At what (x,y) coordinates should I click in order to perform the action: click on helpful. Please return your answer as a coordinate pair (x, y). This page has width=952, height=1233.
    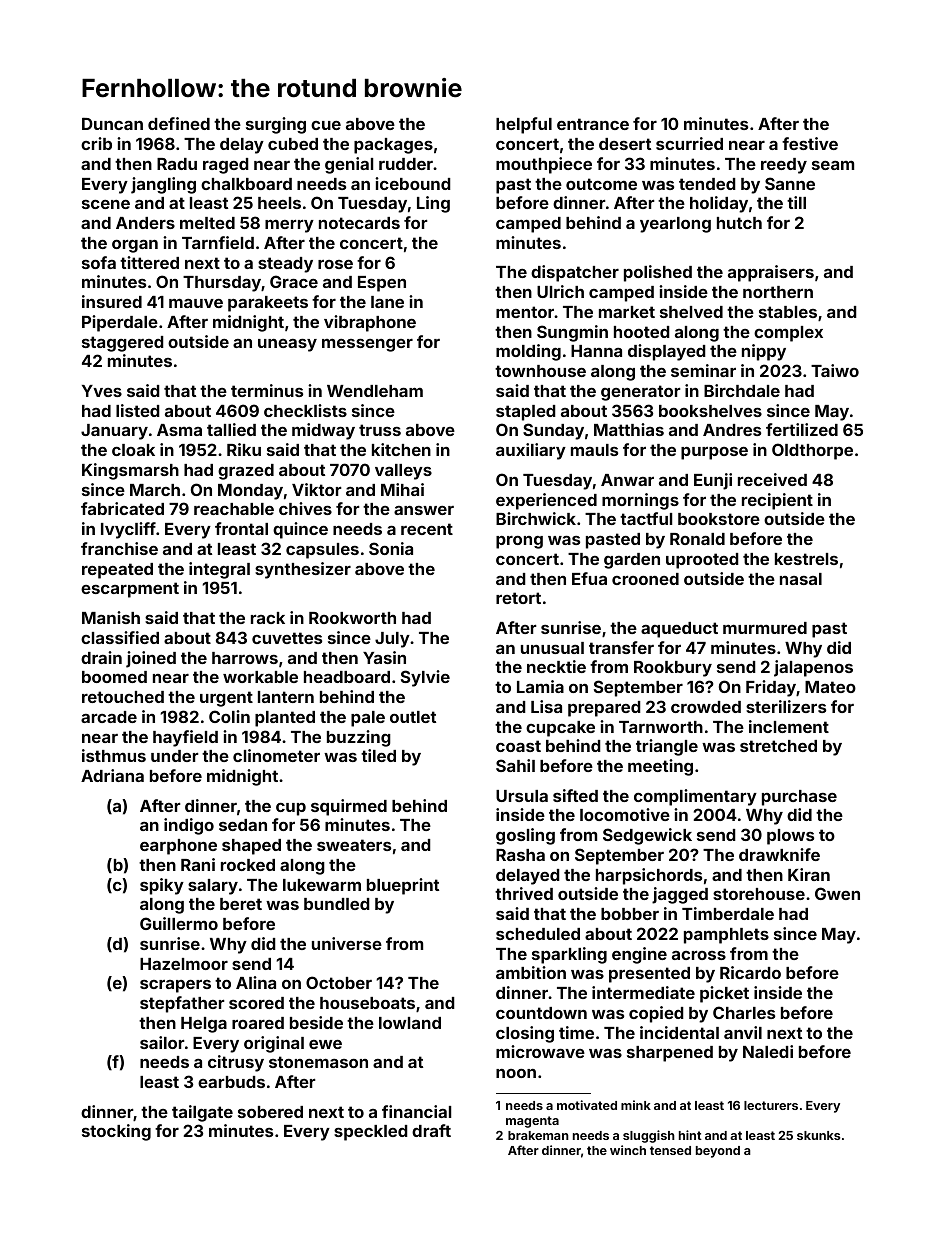
    Looking at the image, I should click on (524, 125).
